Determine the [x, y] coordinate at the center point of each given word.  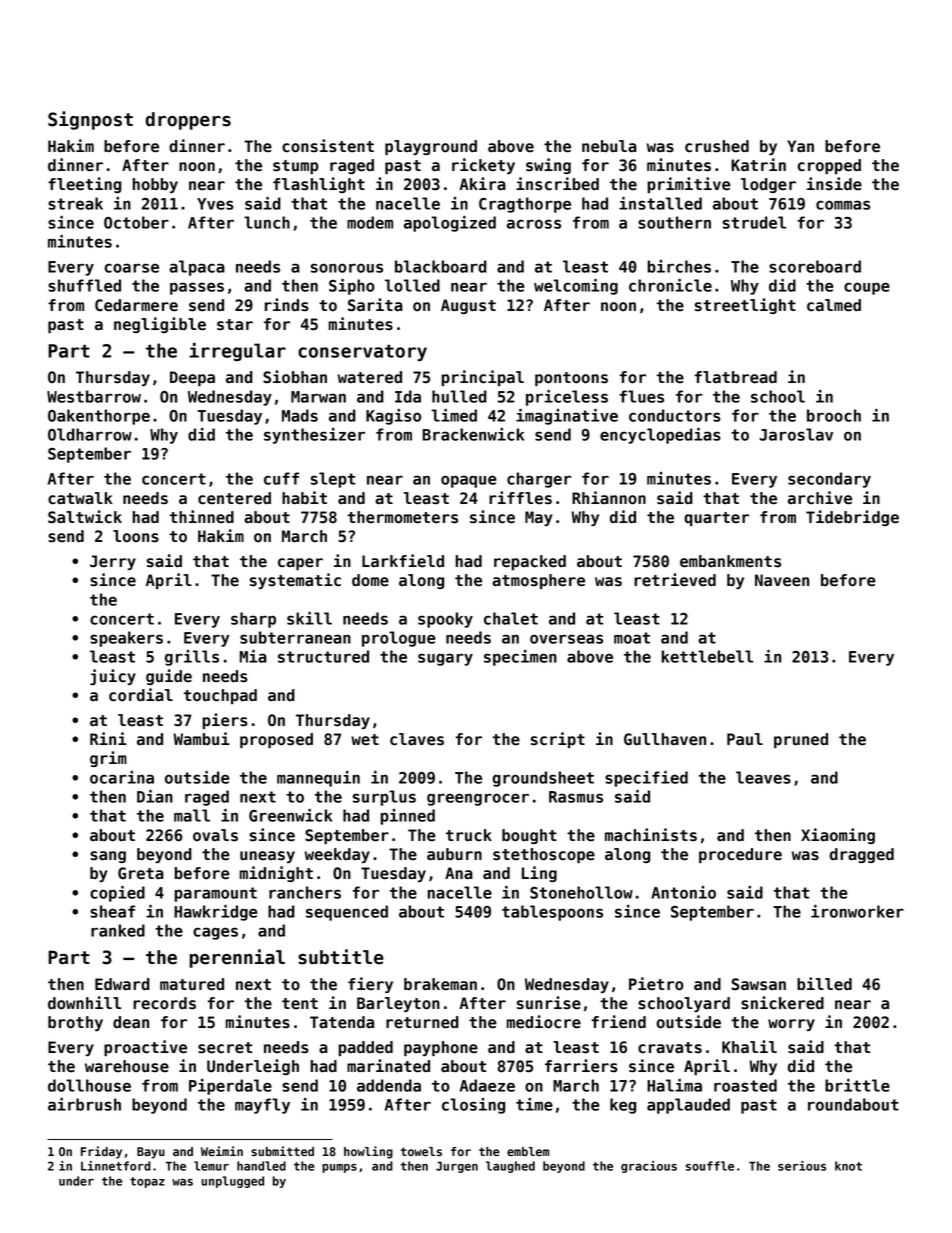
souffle [710, 1166]
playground [431, 147]
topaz [147, 1182]
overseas [566, 639]
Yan [800, 146]
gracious [649, 1167]
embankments [730, 561]
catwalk [80, 498]
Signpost [90, 120]
